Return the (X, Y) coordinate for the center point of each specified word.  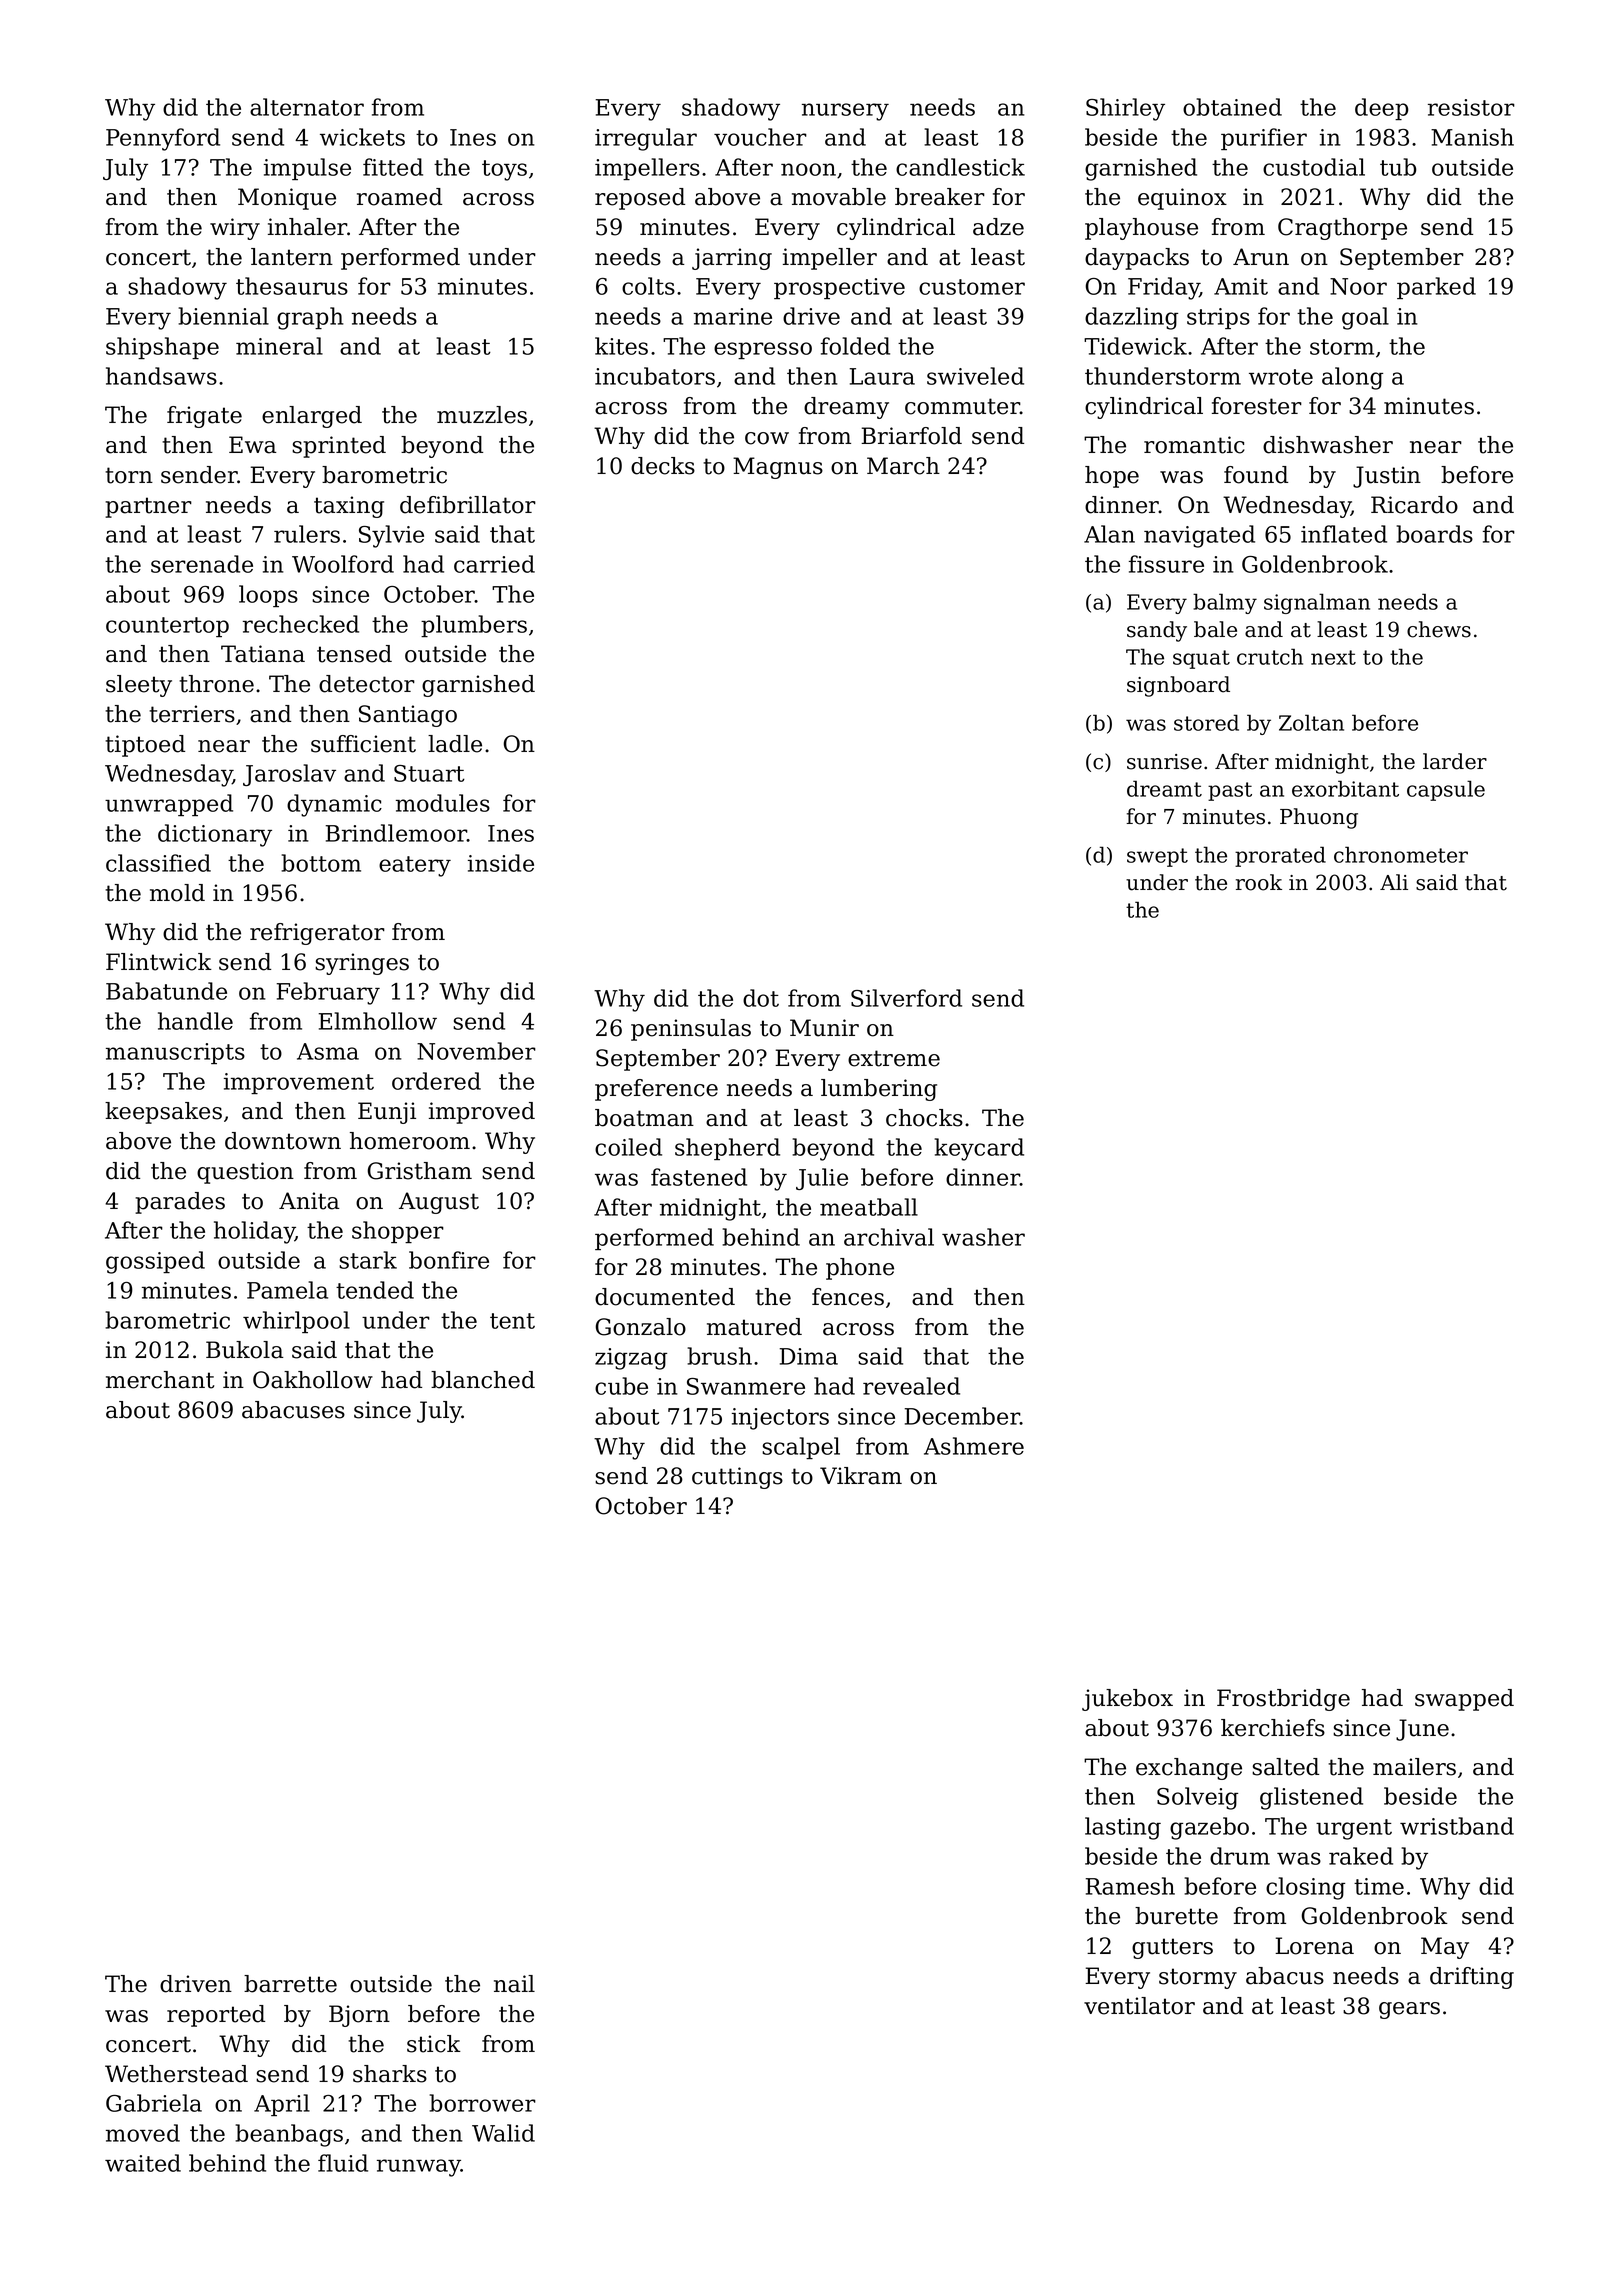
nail (514, 1984)
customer (972, 287)
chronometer (1401, 854)
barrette (290, 1984)
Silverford (906, 998)
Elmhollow (378, 1021)
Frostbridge (1283, 1700)
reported (216, 2016)
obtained (1232, 107)
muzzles (482, 415)
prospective (839, 288)
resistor (1471, 107)
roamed (399, 197)
